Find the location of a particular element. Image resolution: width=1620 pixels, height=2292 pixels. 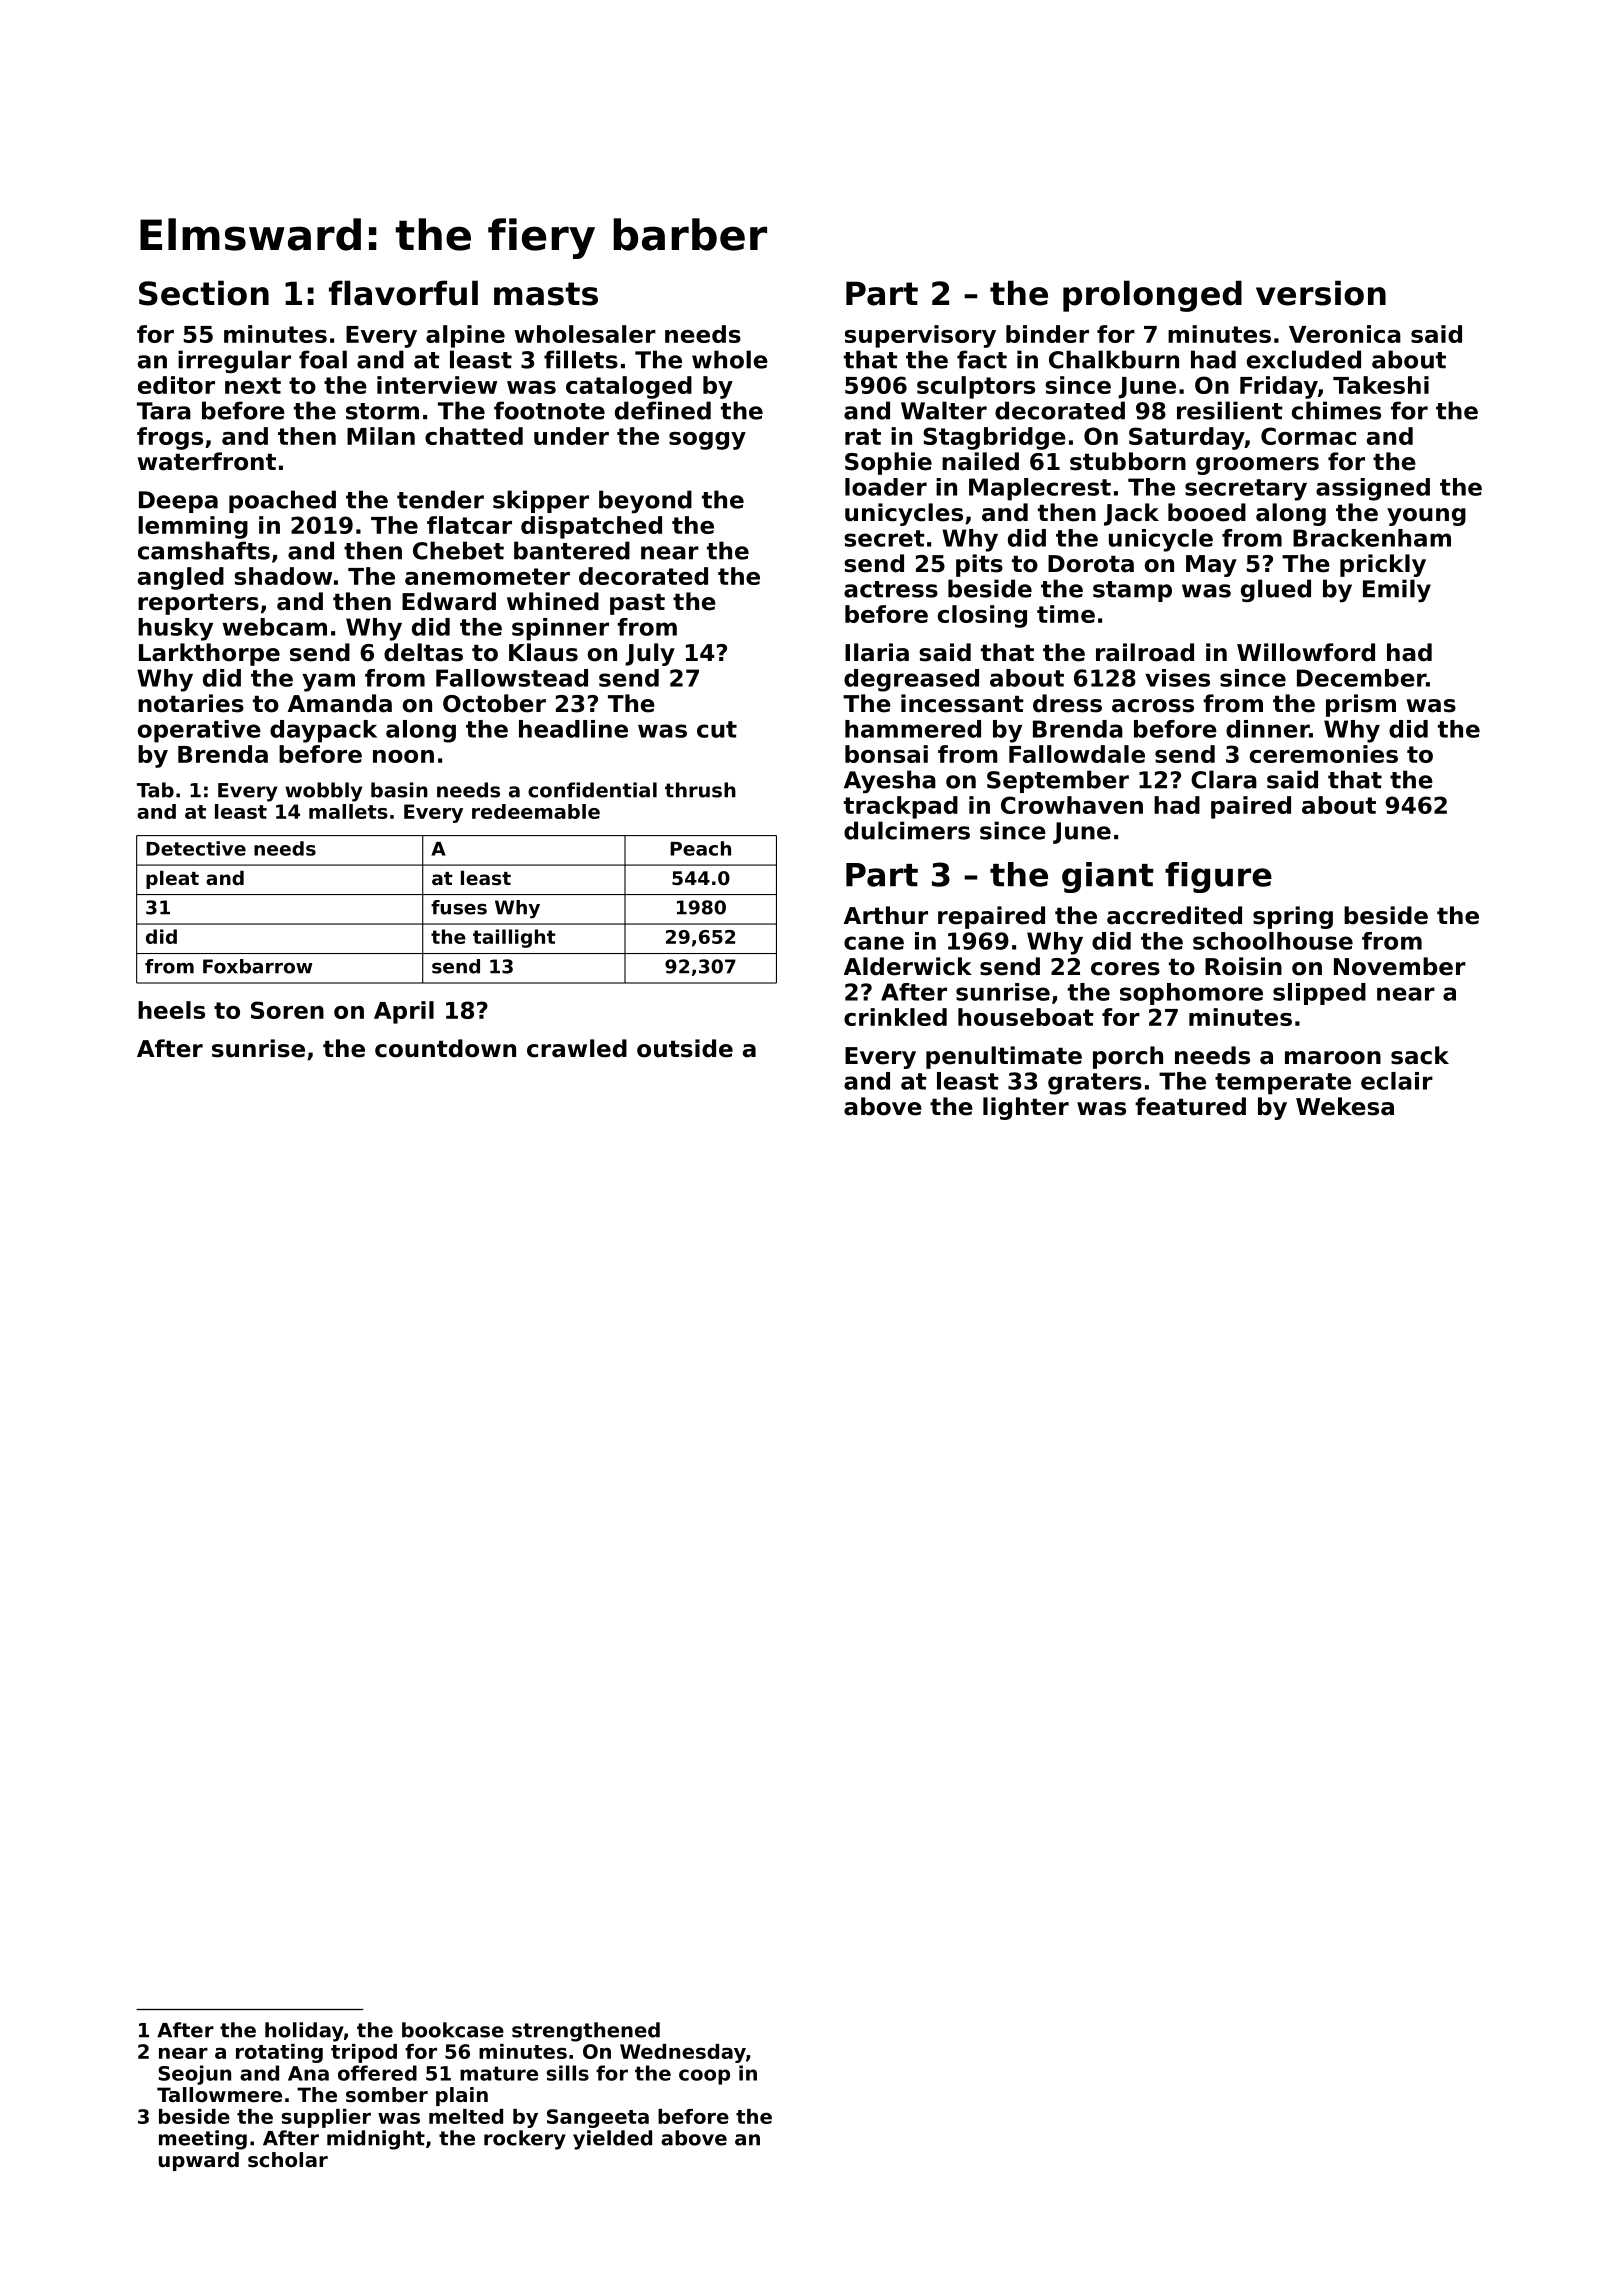

countdown is located at coordinates (445, 1048).
